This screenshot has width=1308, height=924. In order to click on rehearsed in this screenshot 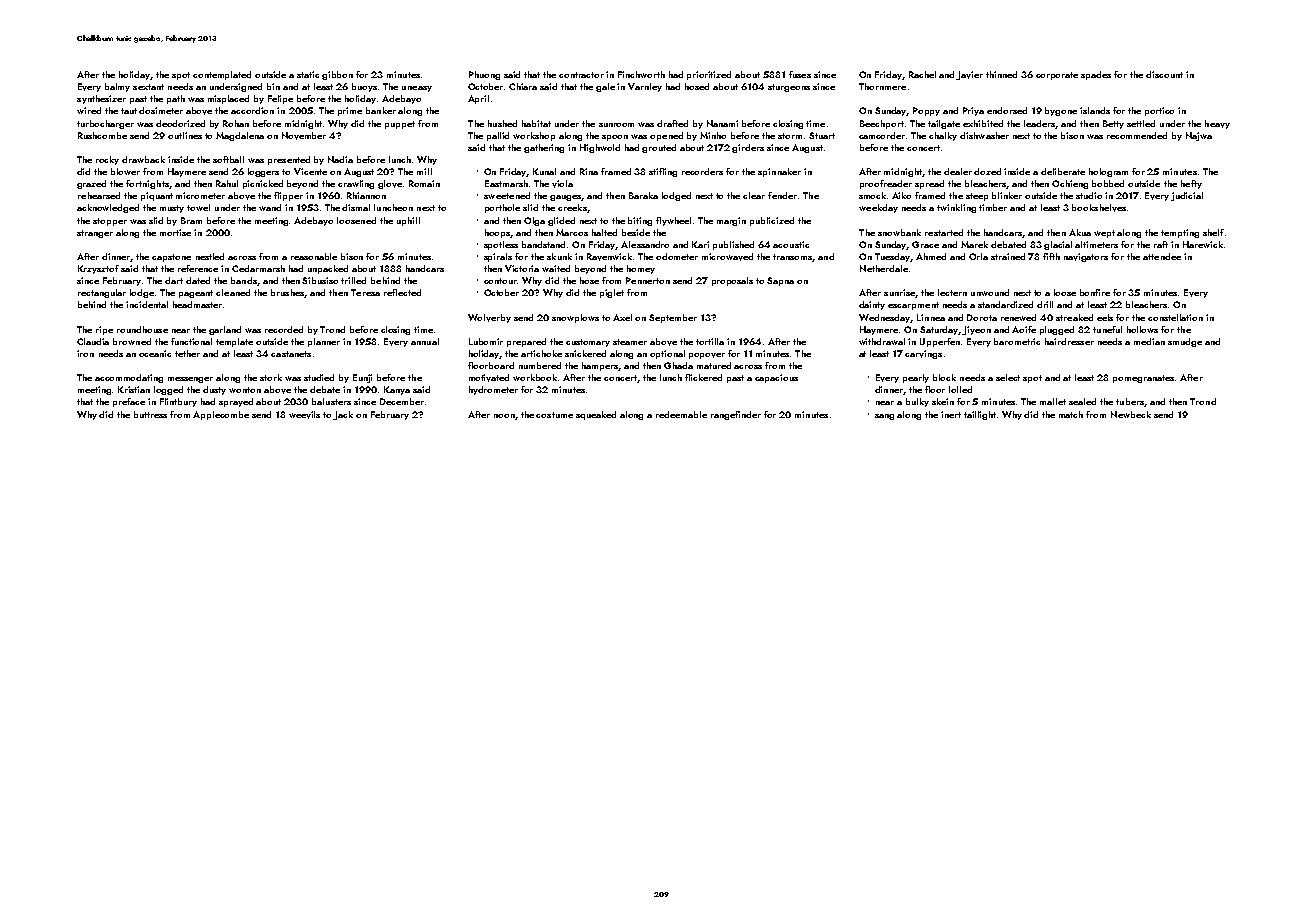, I will do `click(99, 195)`.
